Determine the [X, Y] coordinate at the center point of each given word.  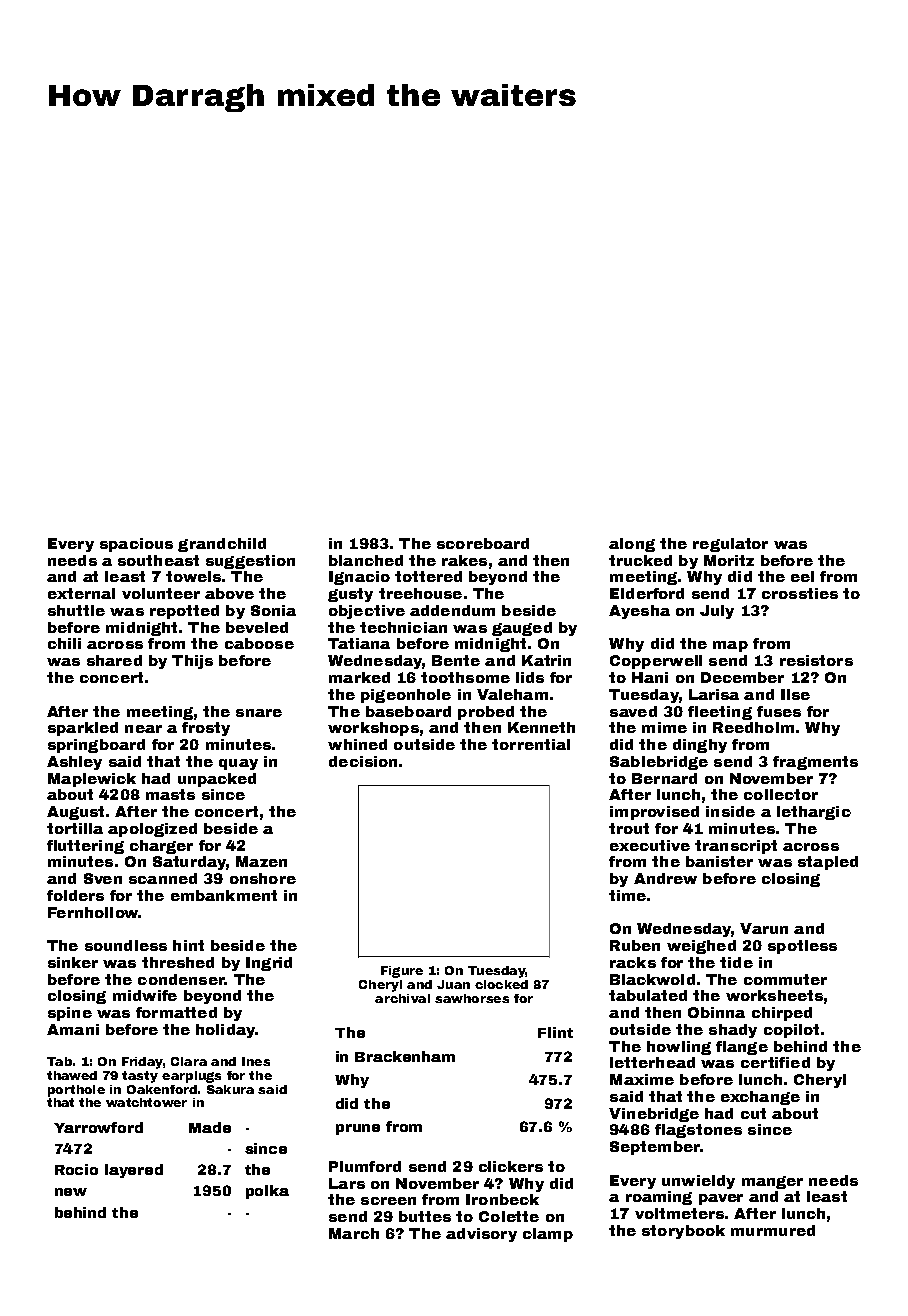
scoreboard [483, 543]
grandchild [222, 545]
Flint [555, 1032]
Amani [73, 1029]
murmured [773, 1230]
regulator [730, 545]
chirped [782, 1014]
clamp [548, 1235]
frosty [206, 729]
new [71, 1192]
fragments [815, 763]
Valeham [512, 694]
